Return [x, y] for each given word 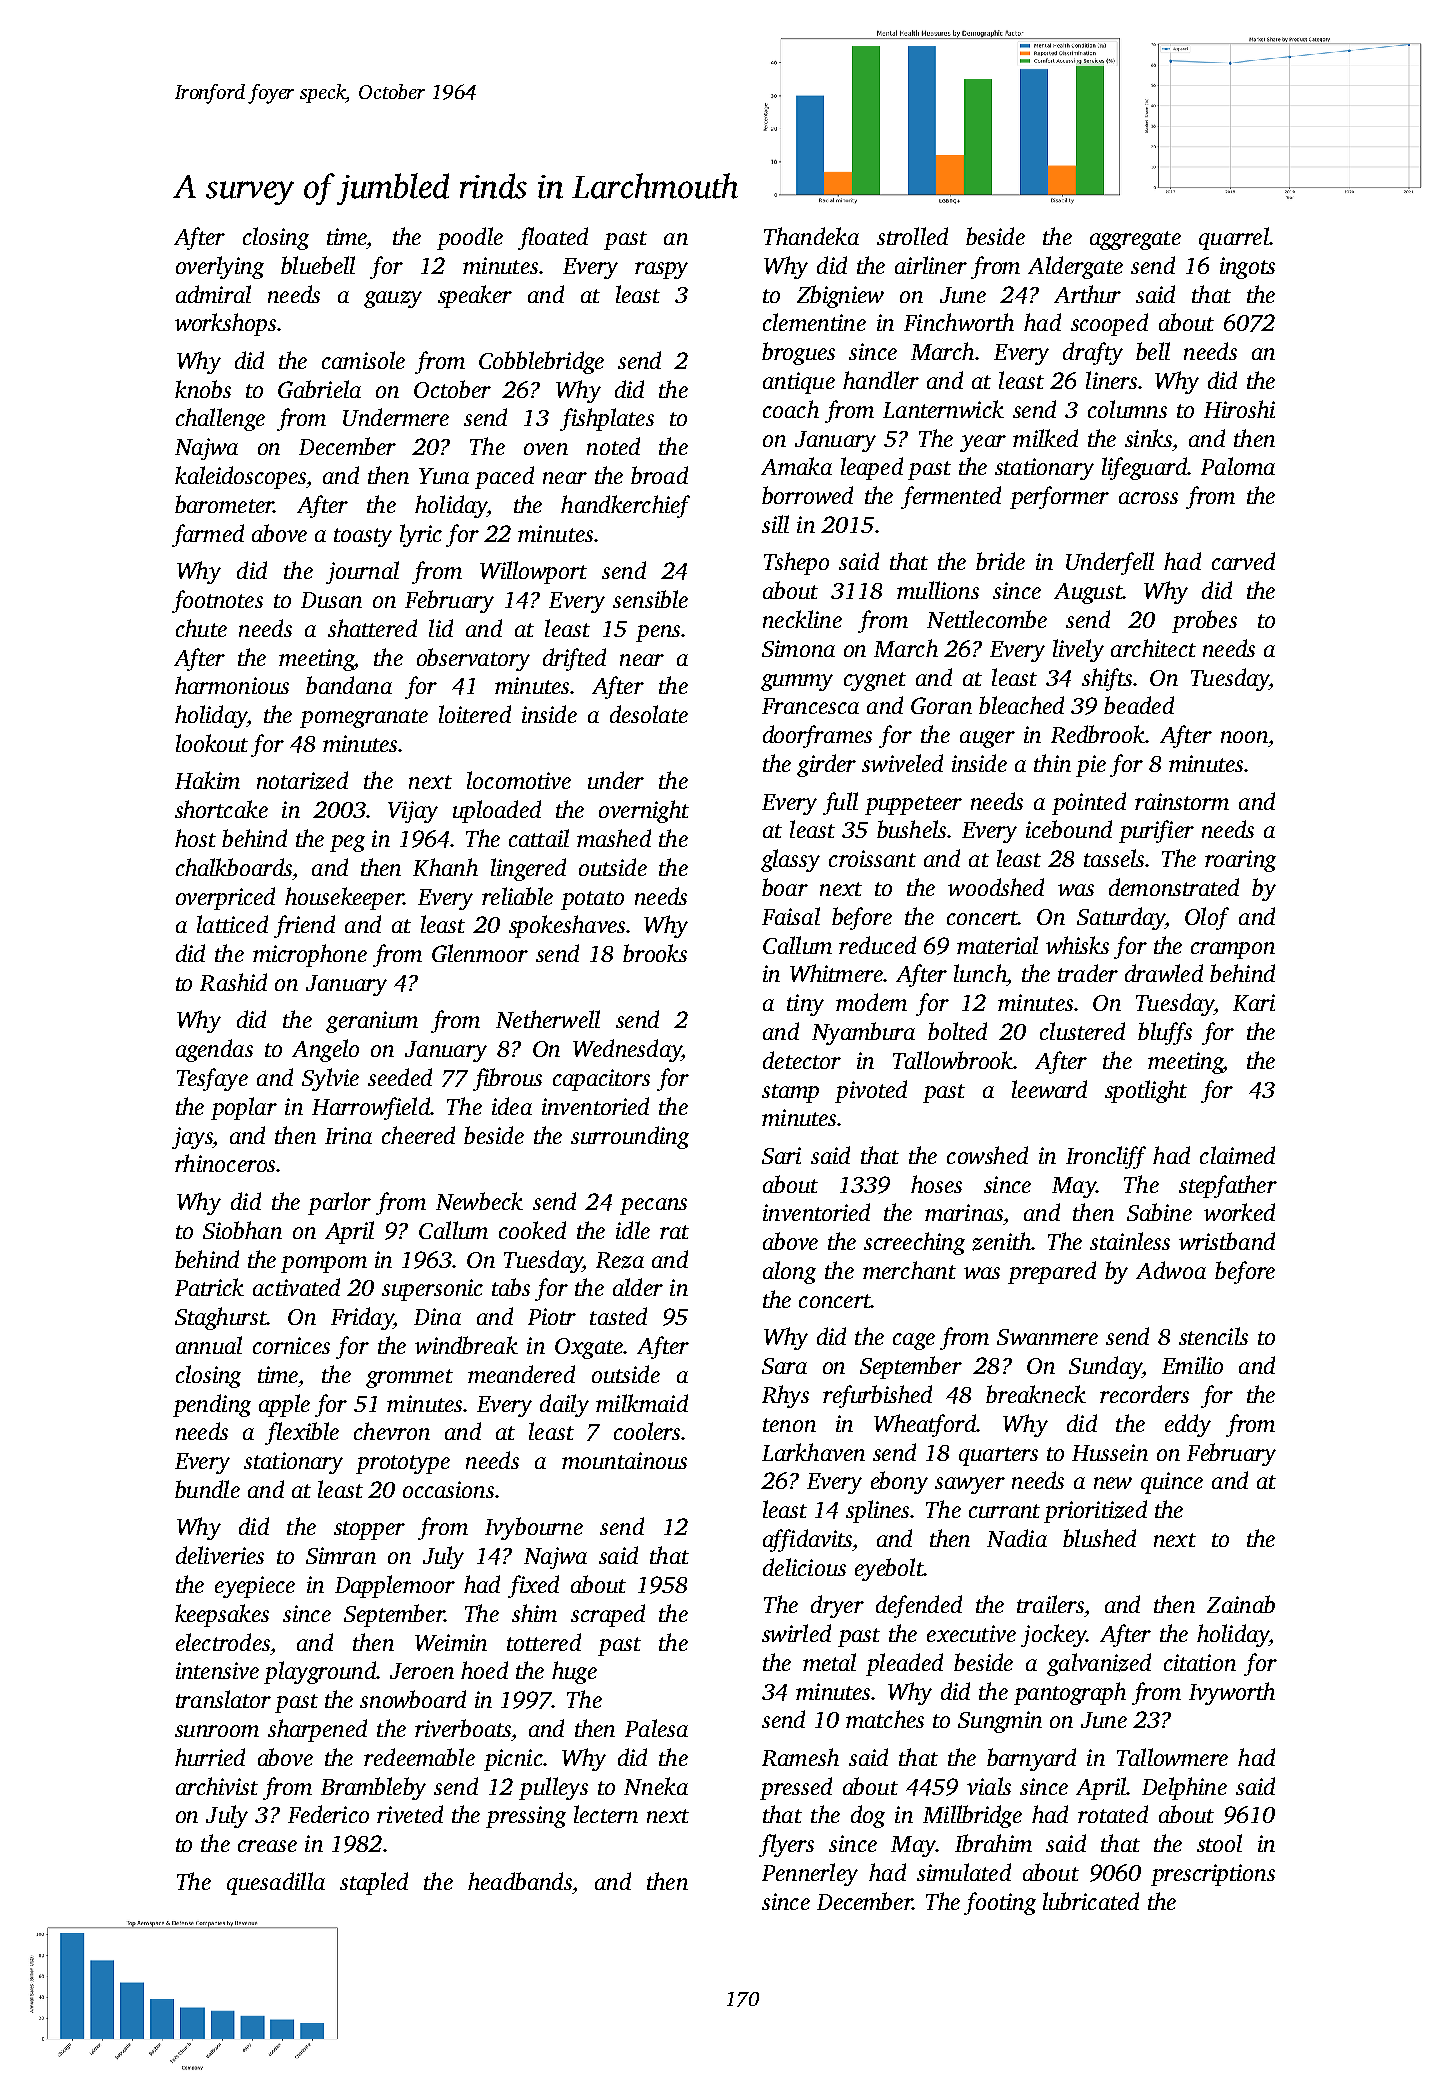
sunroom [217, 1731]
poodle [470, 238]
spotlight [1146, 1091]
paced [504, 477]
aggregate [1135, 240]
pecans [653, 1206]
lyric [421, 535]
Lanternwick [943, 409]
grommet [409, 1378]
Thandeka [811, 236]
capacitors [601, 1080]
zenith [1001, 1241]
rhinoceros [225, 1163]
